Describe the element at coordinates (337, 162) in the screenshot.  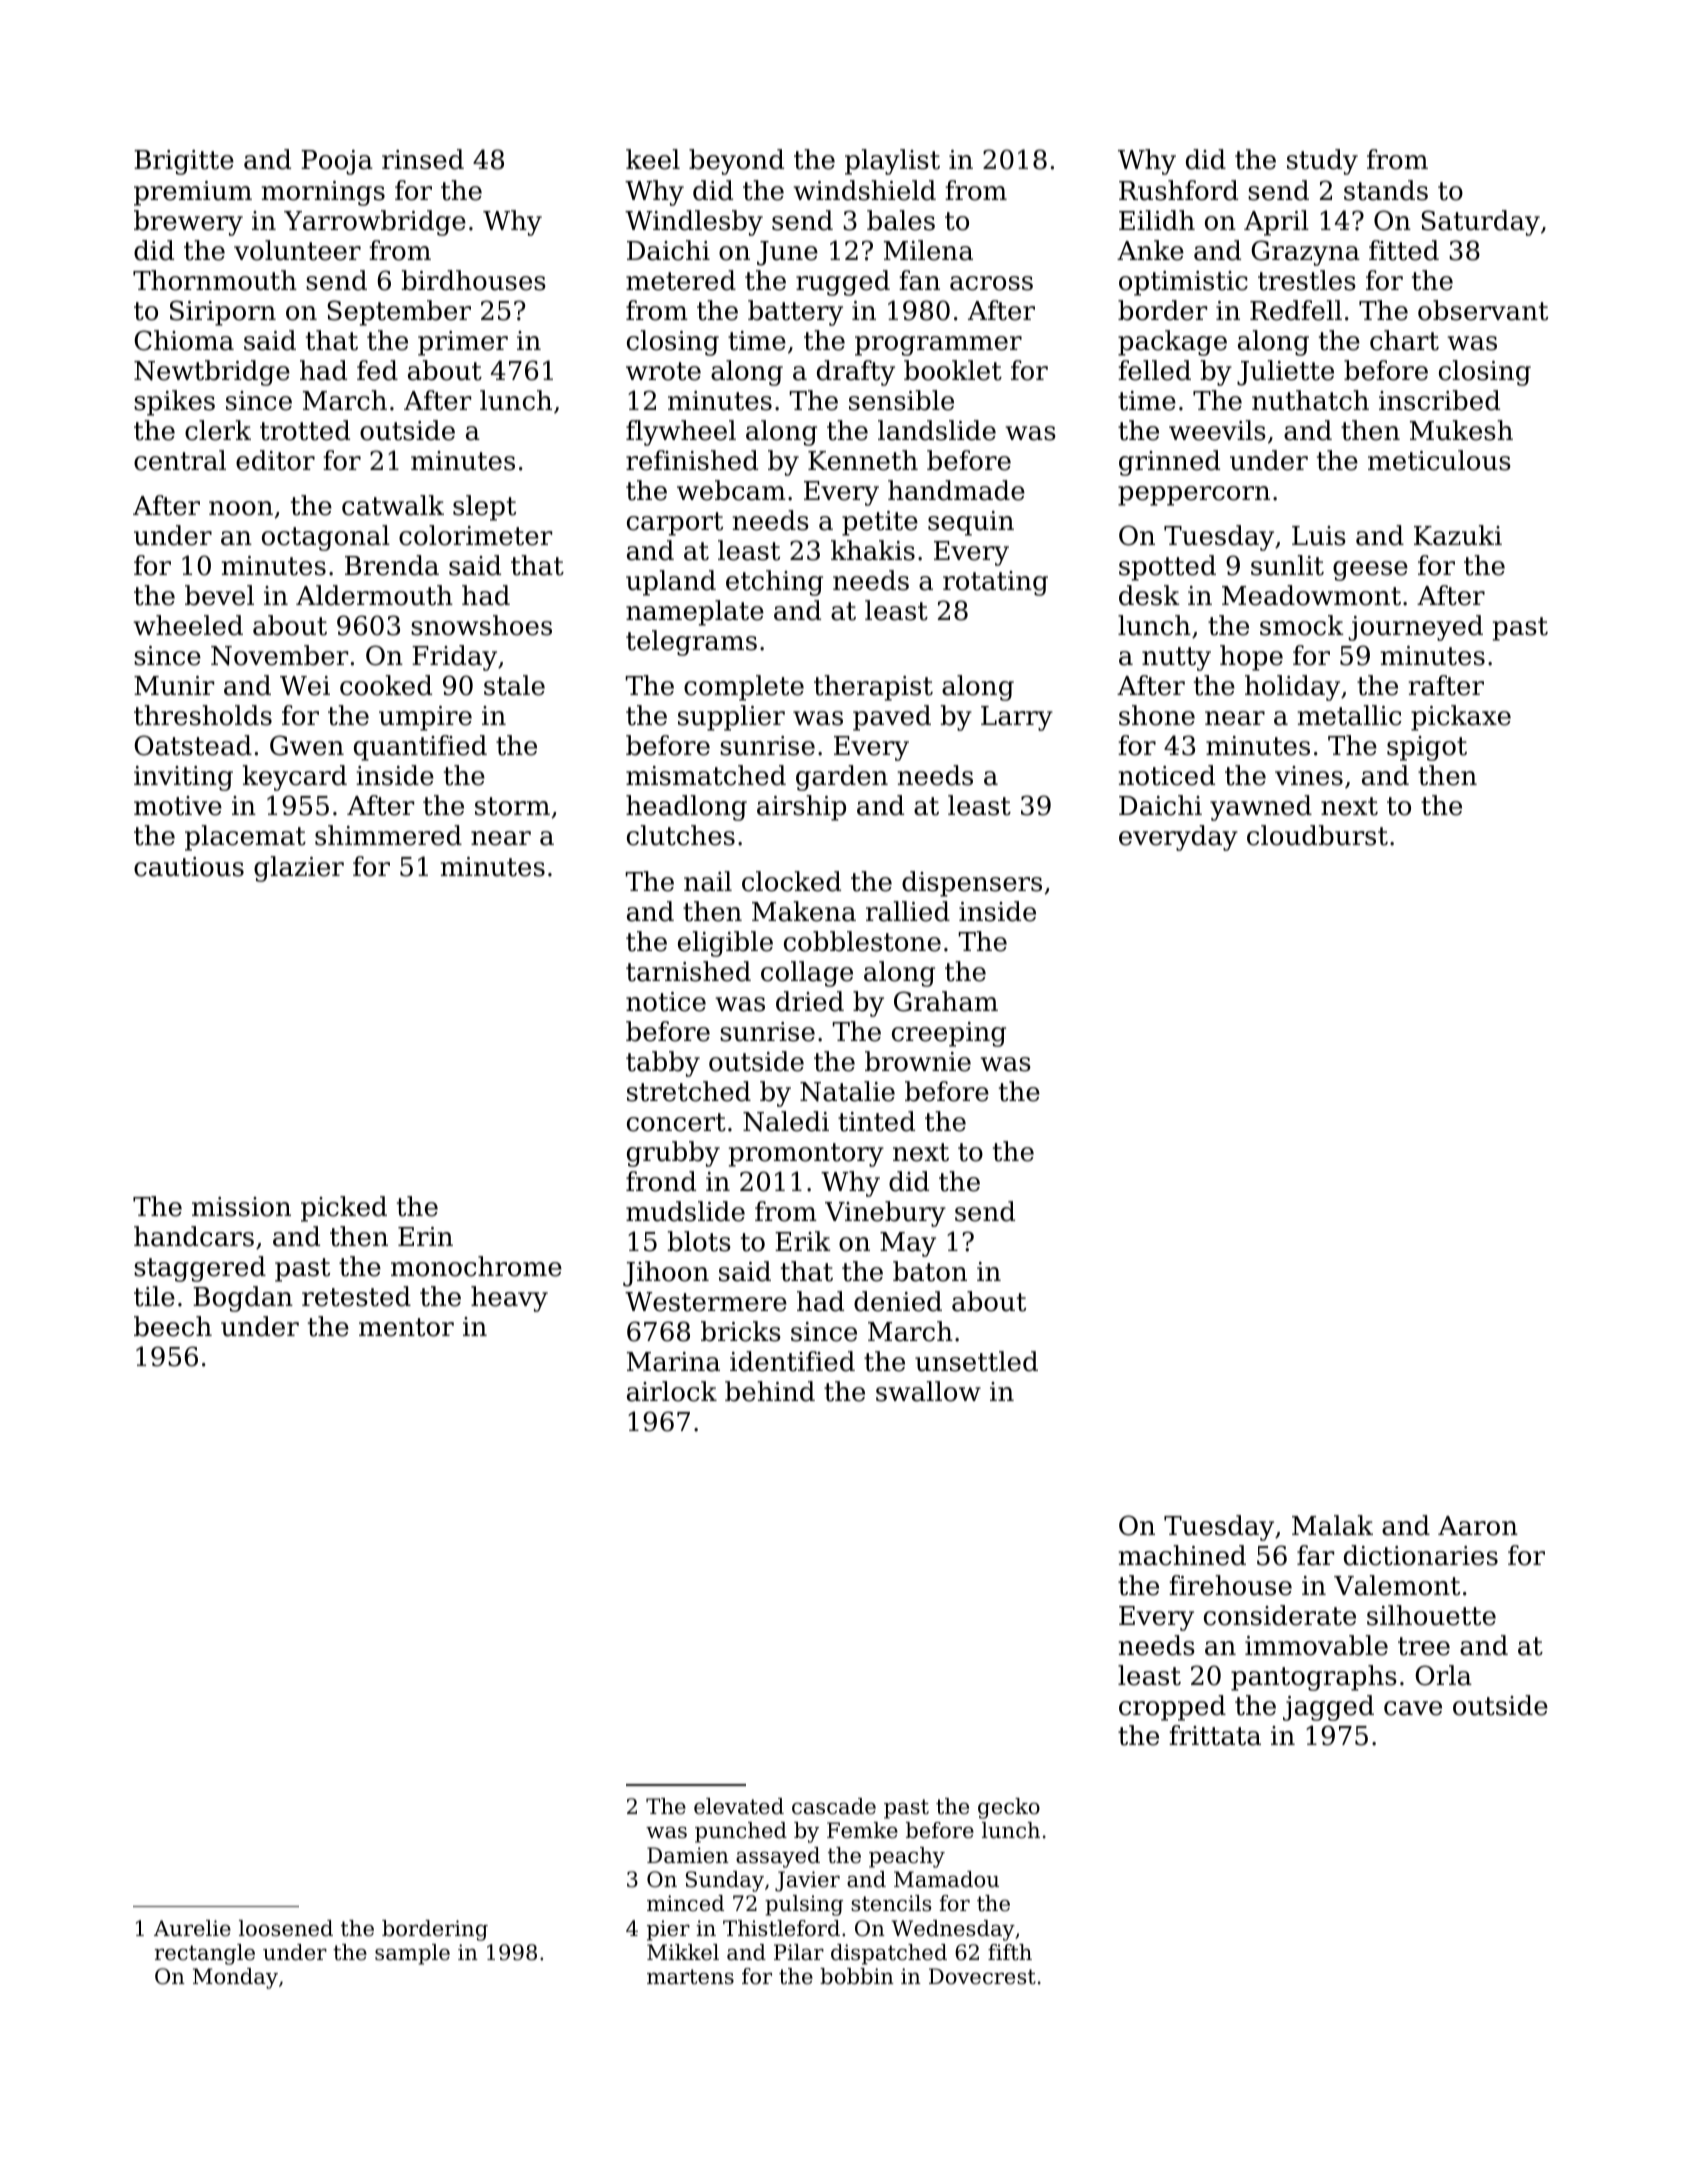
I see `Pooja` at that location.
